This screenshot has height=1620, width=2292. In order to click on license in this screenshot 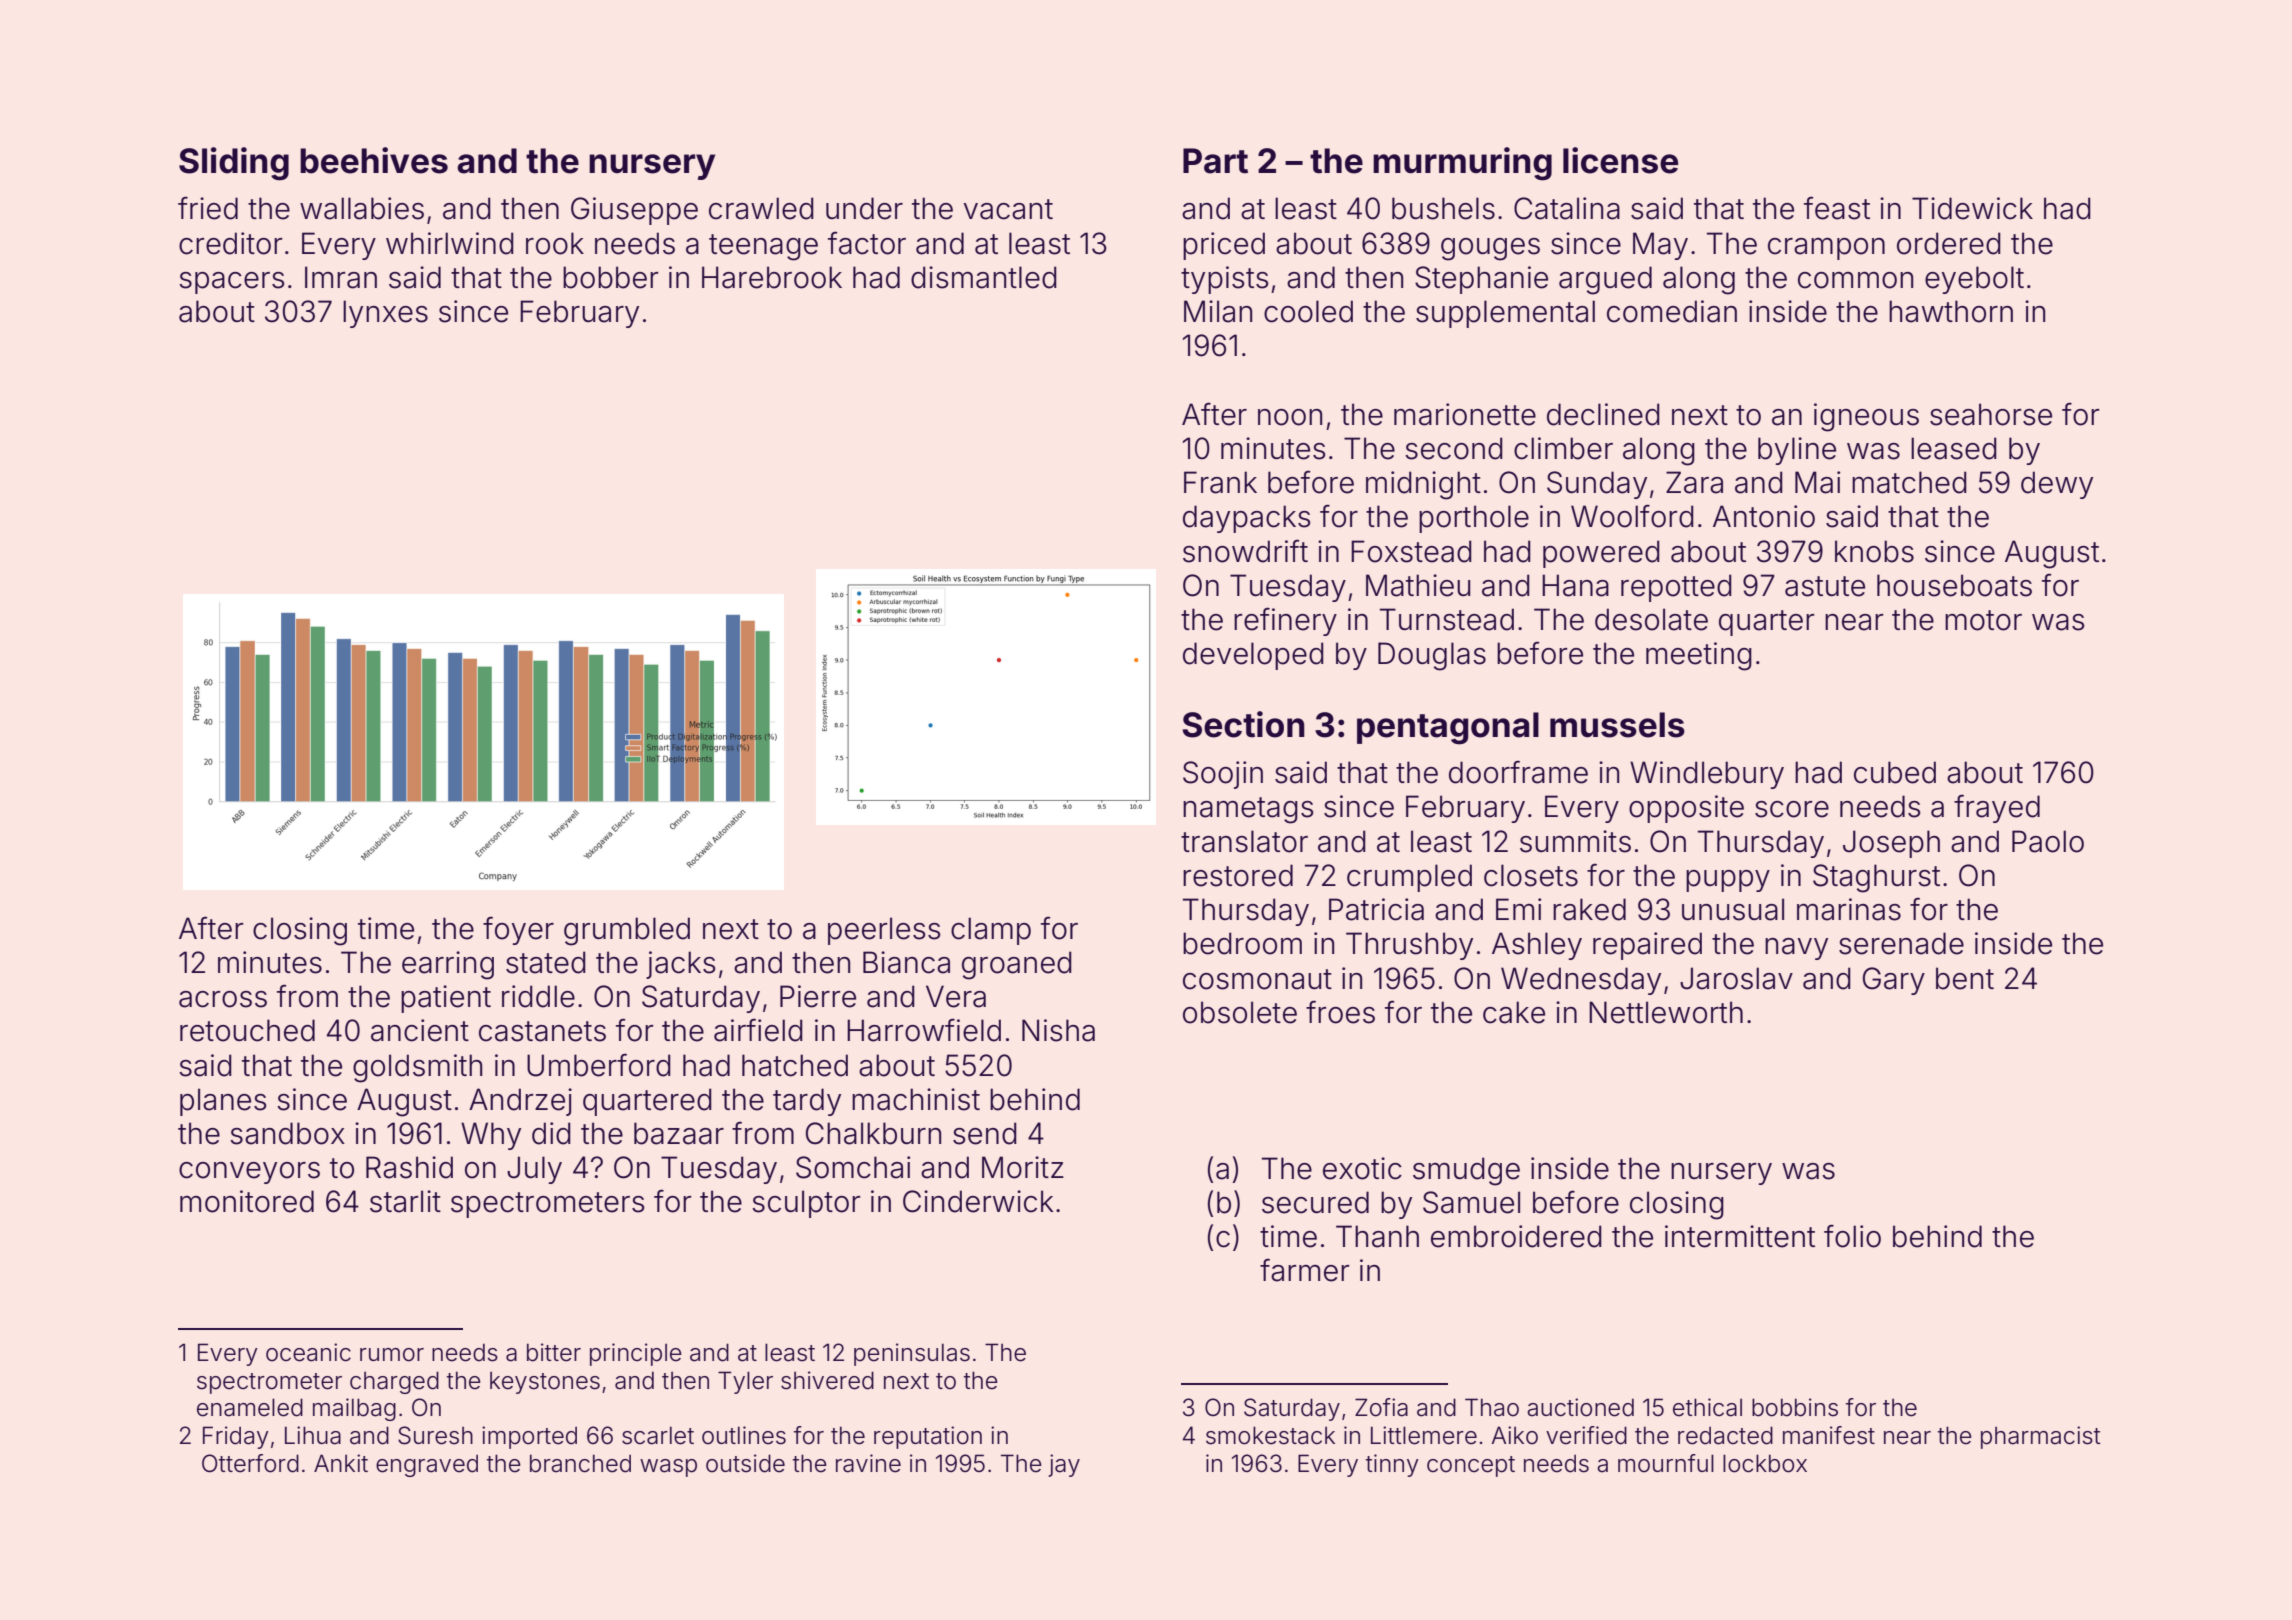, I will do `click(1620, 160)`.
